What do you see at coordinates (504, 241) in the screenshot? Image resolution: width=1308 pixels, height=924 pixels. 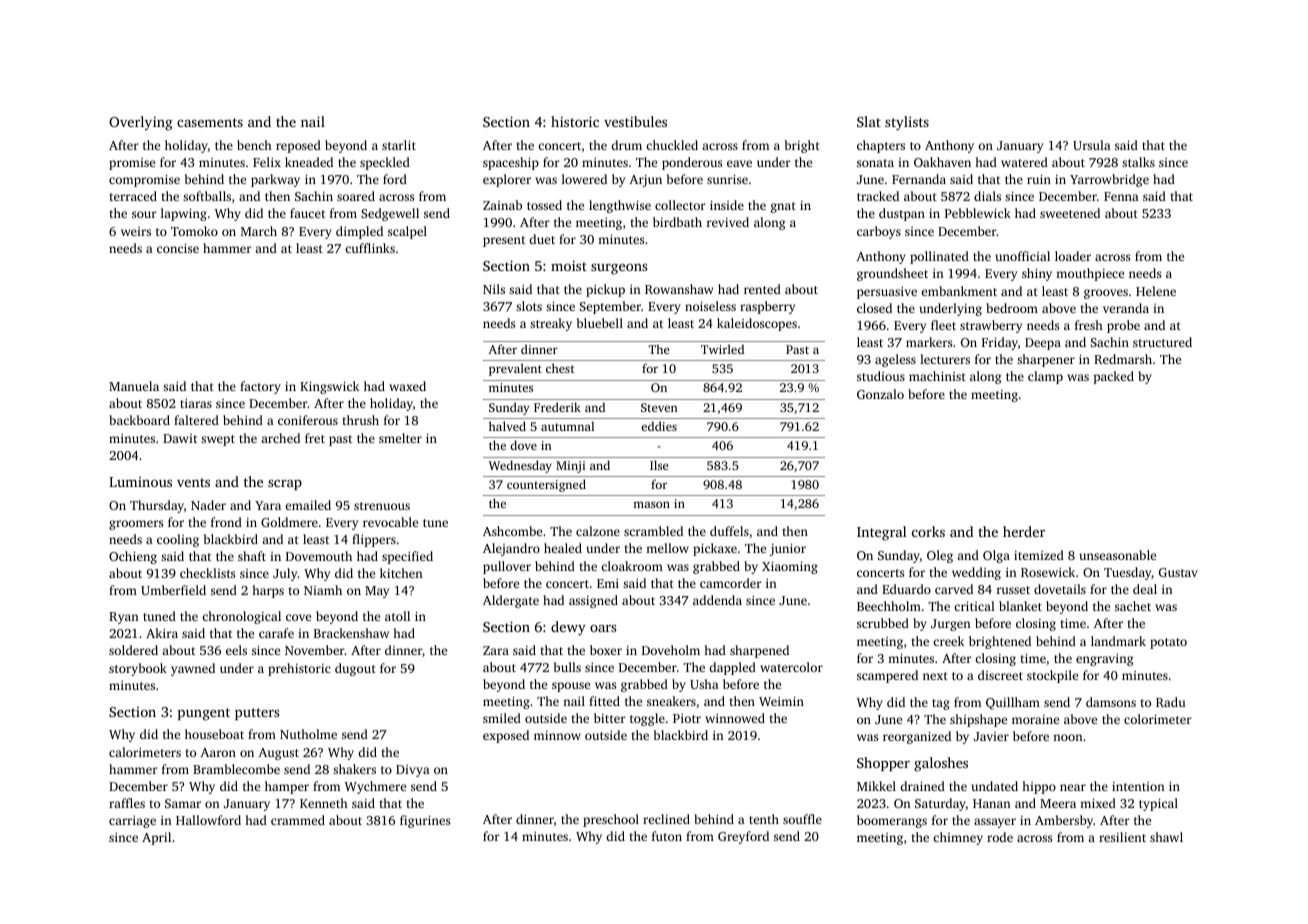 I see `present` at bounding box center [504, 241].
